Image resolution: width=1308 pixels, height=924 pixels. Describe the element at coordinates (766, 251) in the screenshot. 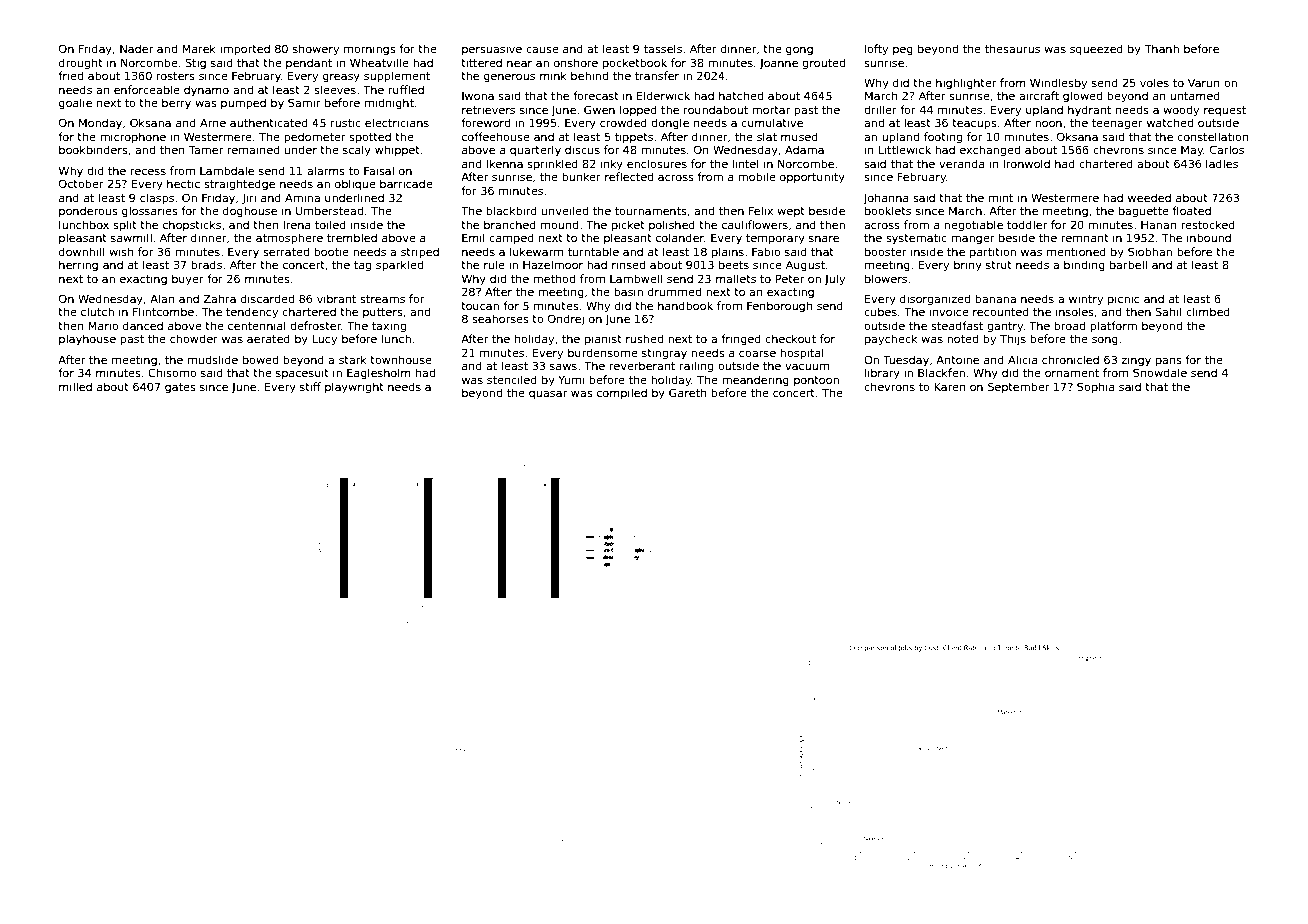

I see `Fabio` at that location.
